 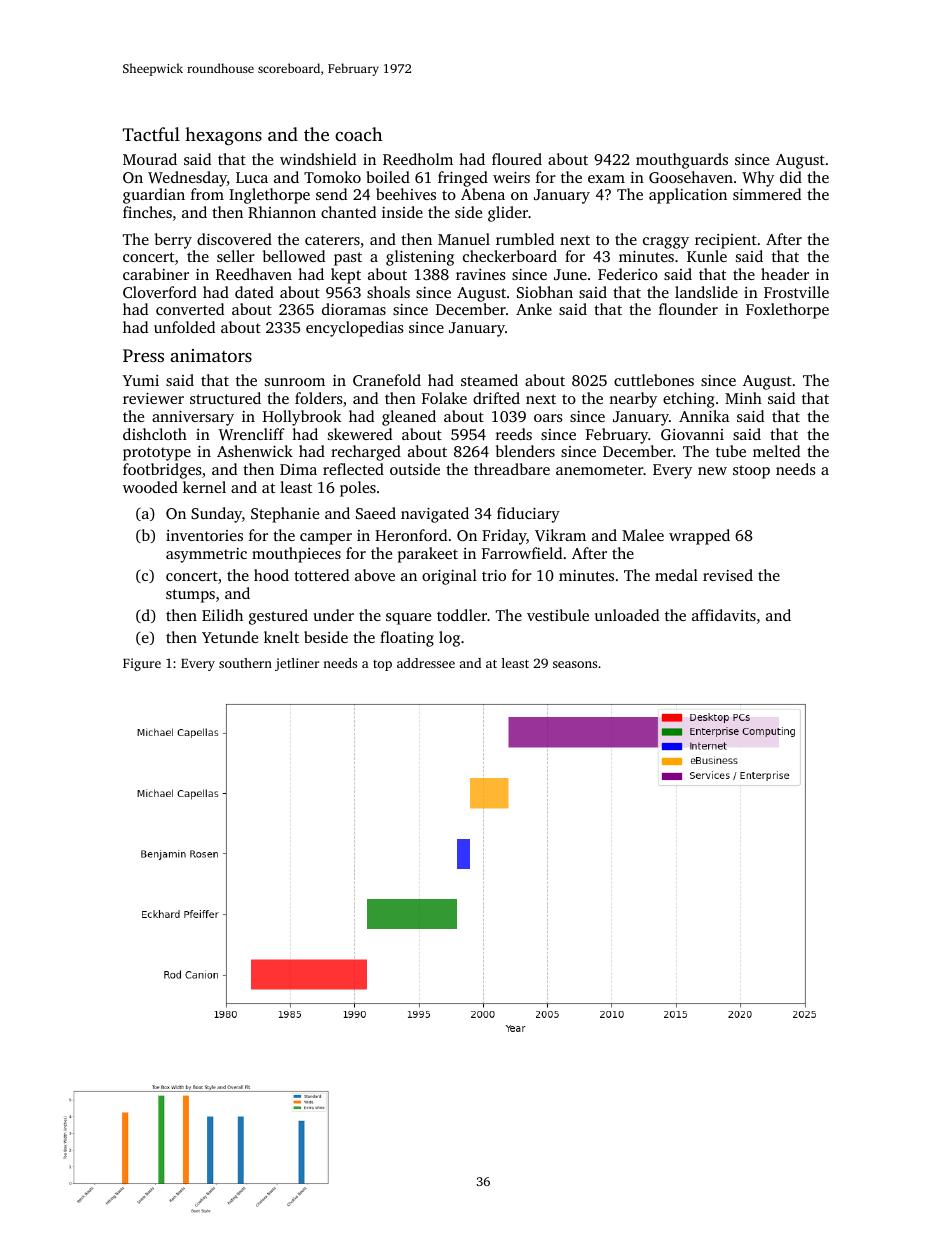 I want to click on footbridges, so click(x=162, y=471).
